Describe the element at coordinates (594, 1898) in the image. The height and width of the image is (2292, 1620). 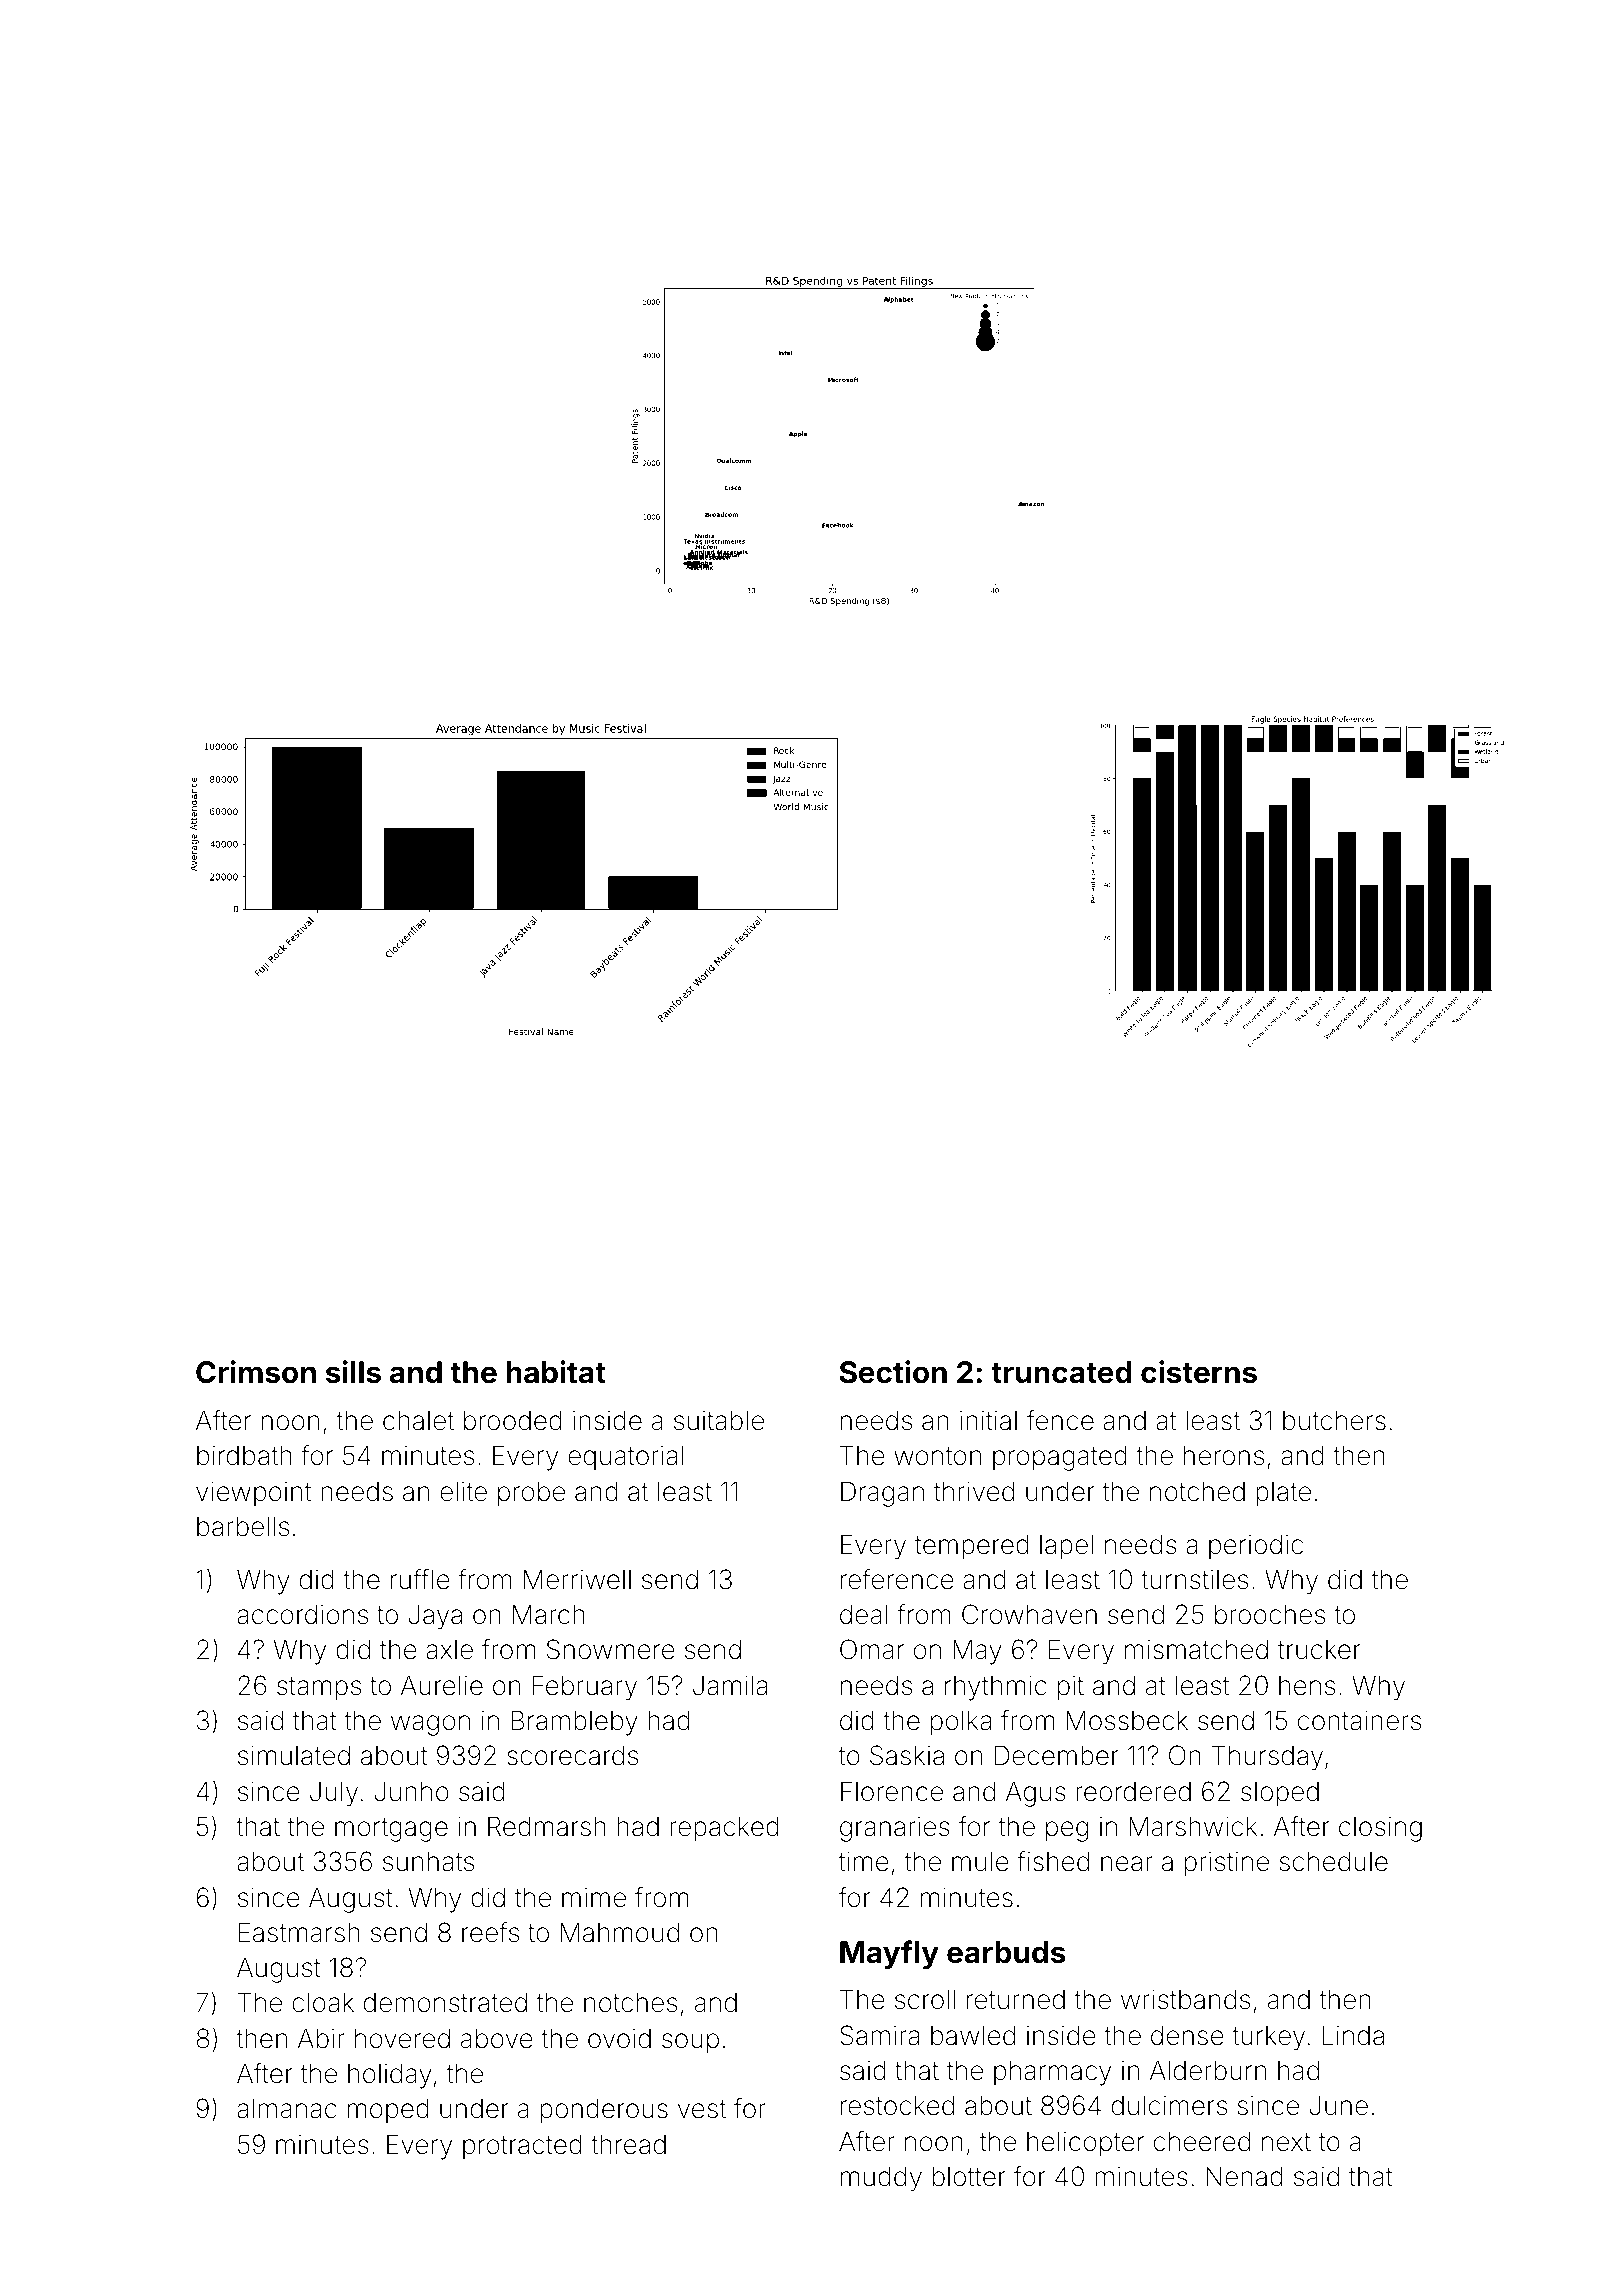
I see `mime` at that location.
